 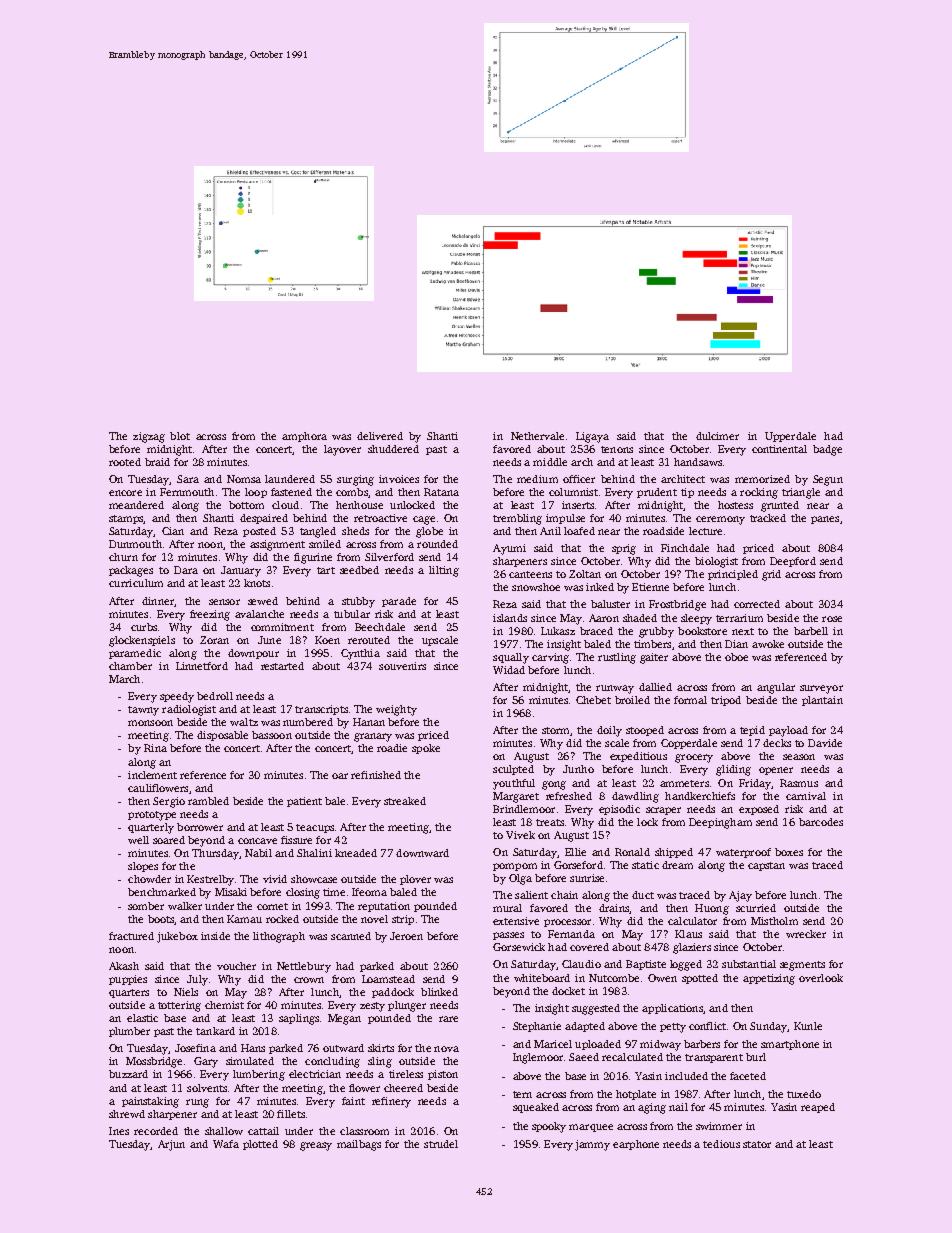 What do you see at coordinates (789, 852) in the screenshot?
I see `boxes` at bounding box center [789, 852].
